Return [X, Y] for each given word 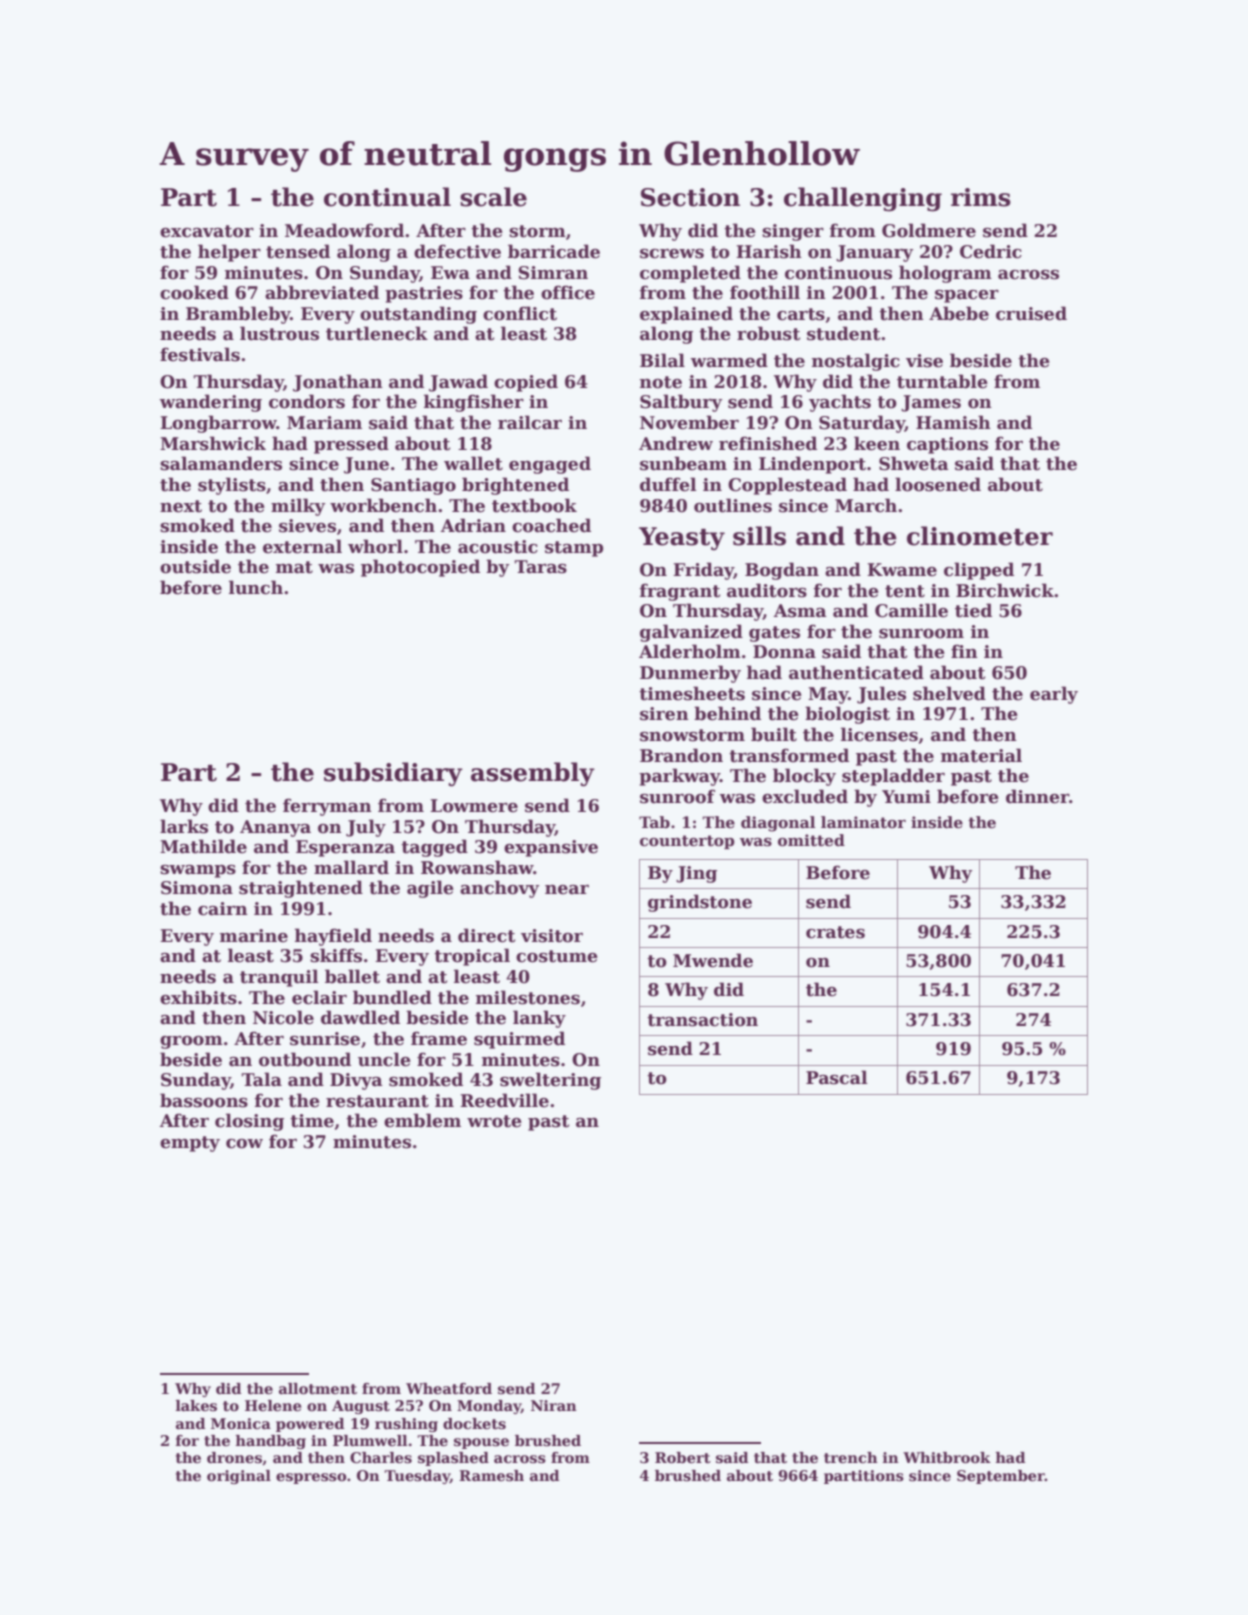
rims [981, 197]
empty [190, 1144]
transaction [702, 1020]
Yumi [906, 797]
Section [690, 197]
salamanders [221, 463]
